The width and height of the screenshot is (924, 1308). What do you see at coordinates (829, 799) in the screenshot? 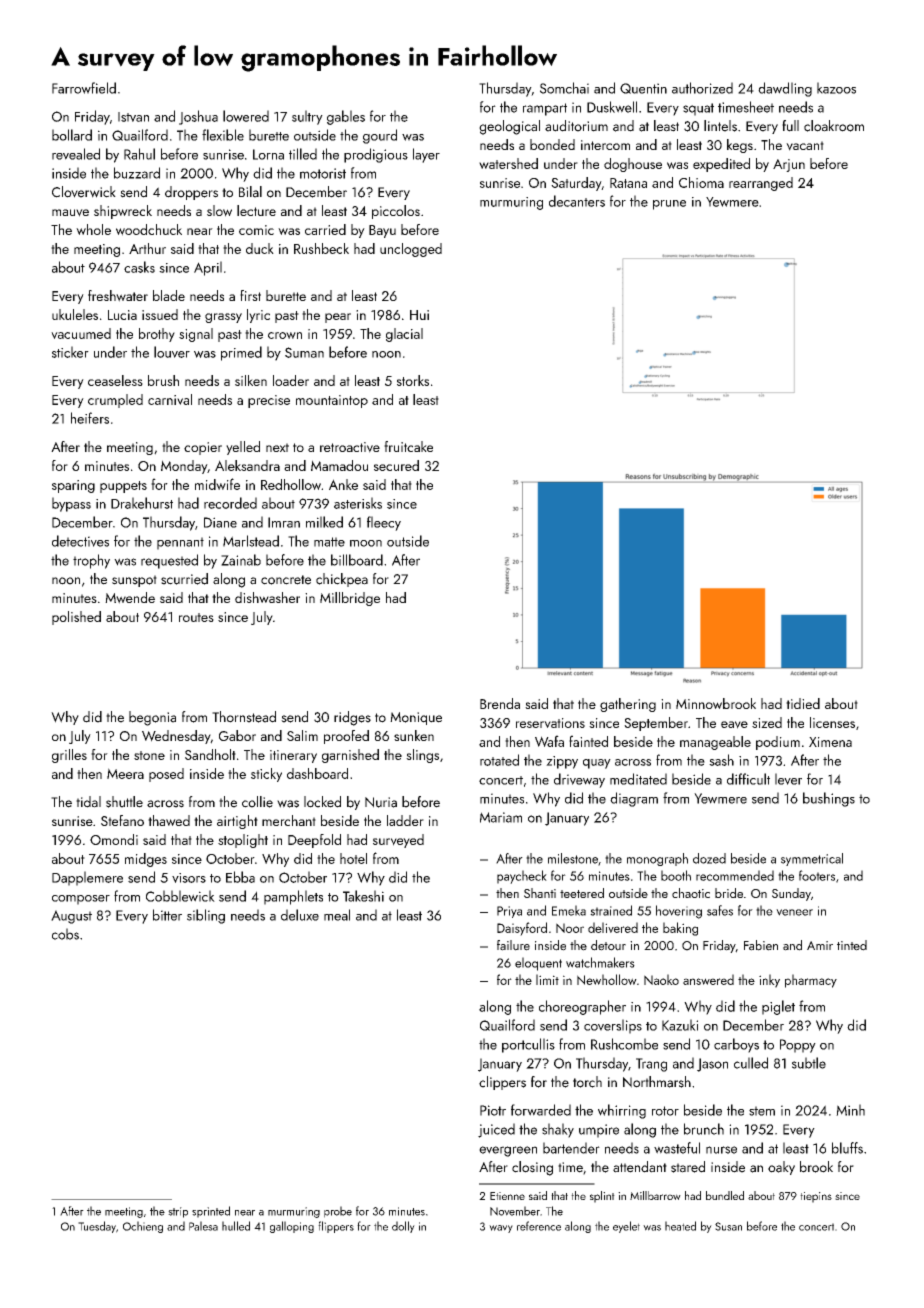
I see `bushings` at bounding box center [829, 799].
